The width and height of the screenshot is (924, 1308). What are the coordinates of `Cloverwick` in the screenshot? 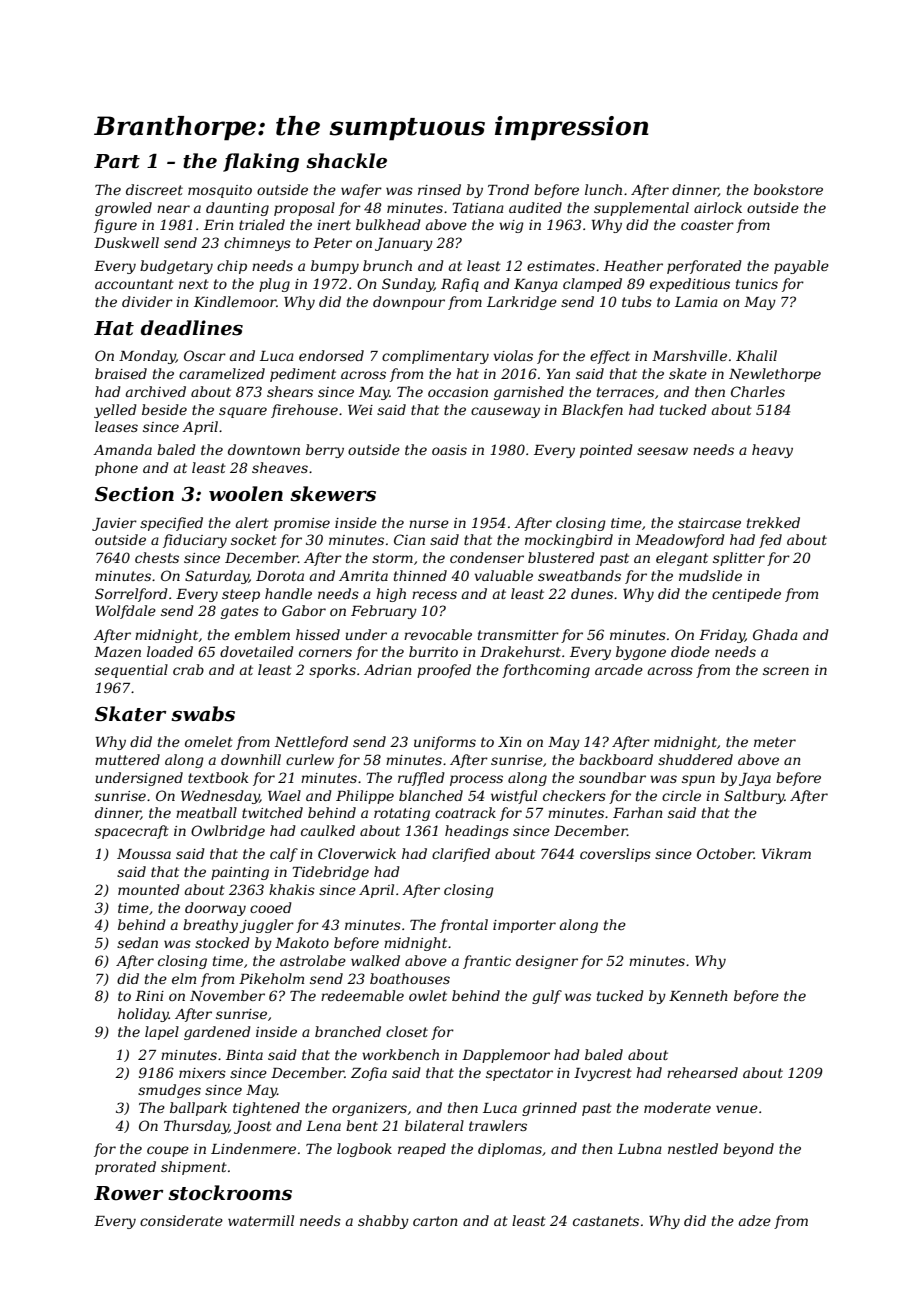 It's located at (357, 853).
